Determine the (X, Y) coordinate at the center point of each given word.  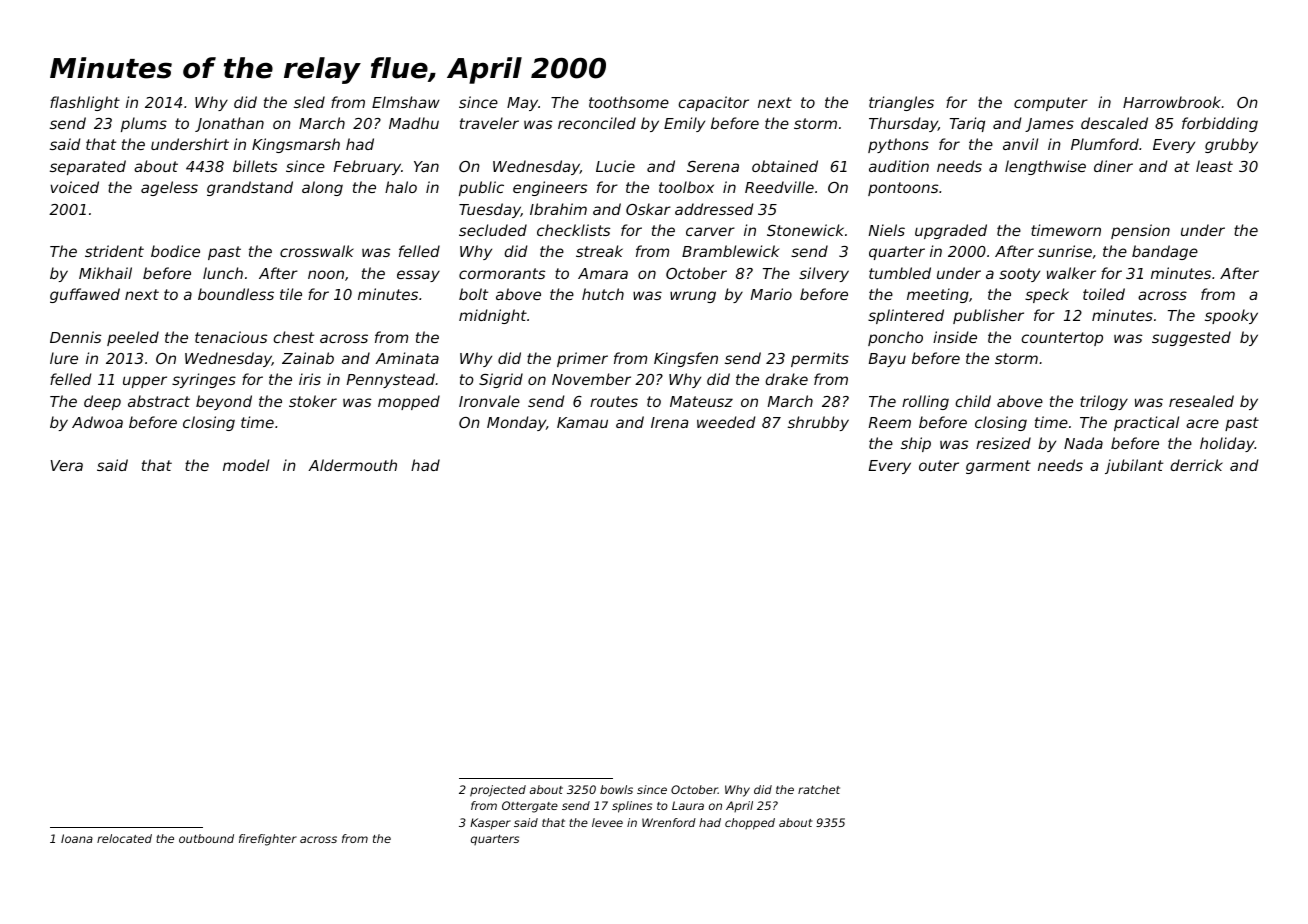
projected (498, 791)
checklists (573, 230)
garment (998, 467)
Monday (516, 423)
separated (88, 167)
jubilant (1134, 466)
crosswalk (317, 251)
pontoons (903, 189)
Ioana (77, 838)
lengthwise (1045, 167)
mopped (409, 402)
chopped (750, 824)
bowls (616, 789)
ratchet (819, 789)
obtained (785, 166)
